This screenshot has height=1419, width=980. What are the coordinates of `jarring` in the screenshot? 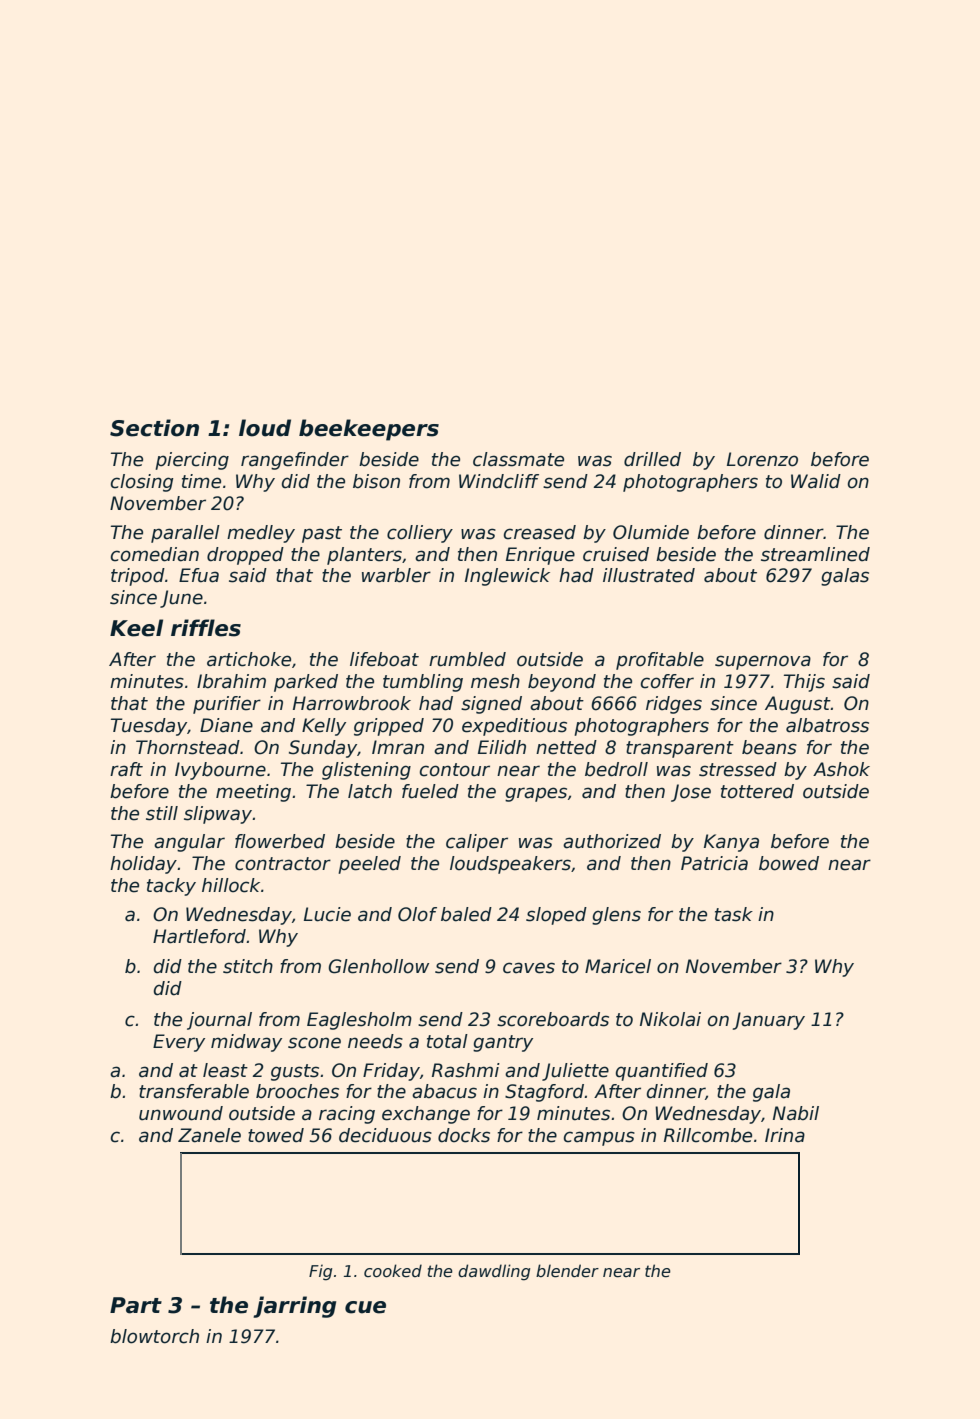 It's located at (294, 1307).
